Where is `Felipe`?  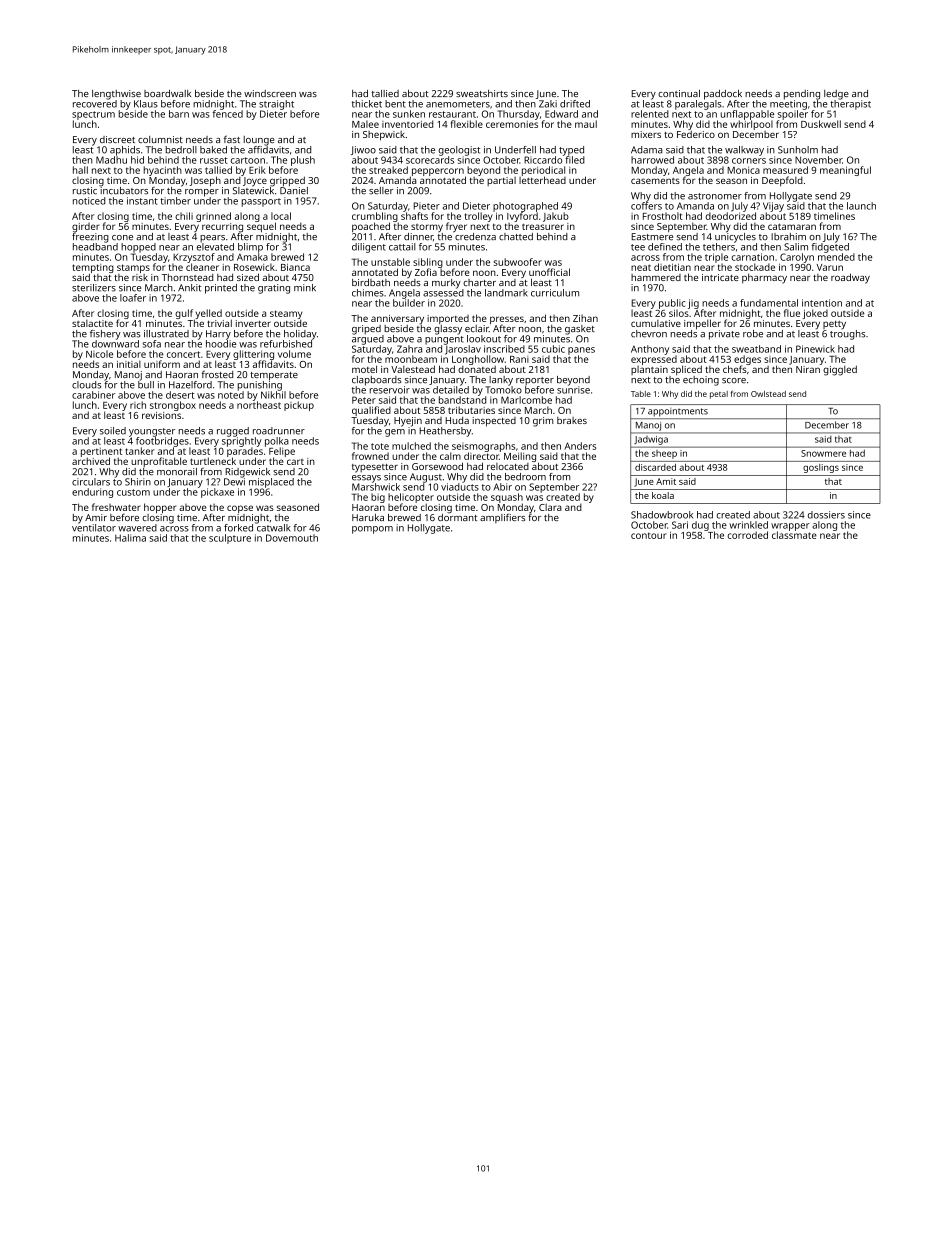
Felipe is located at coordinates (282, 452).
